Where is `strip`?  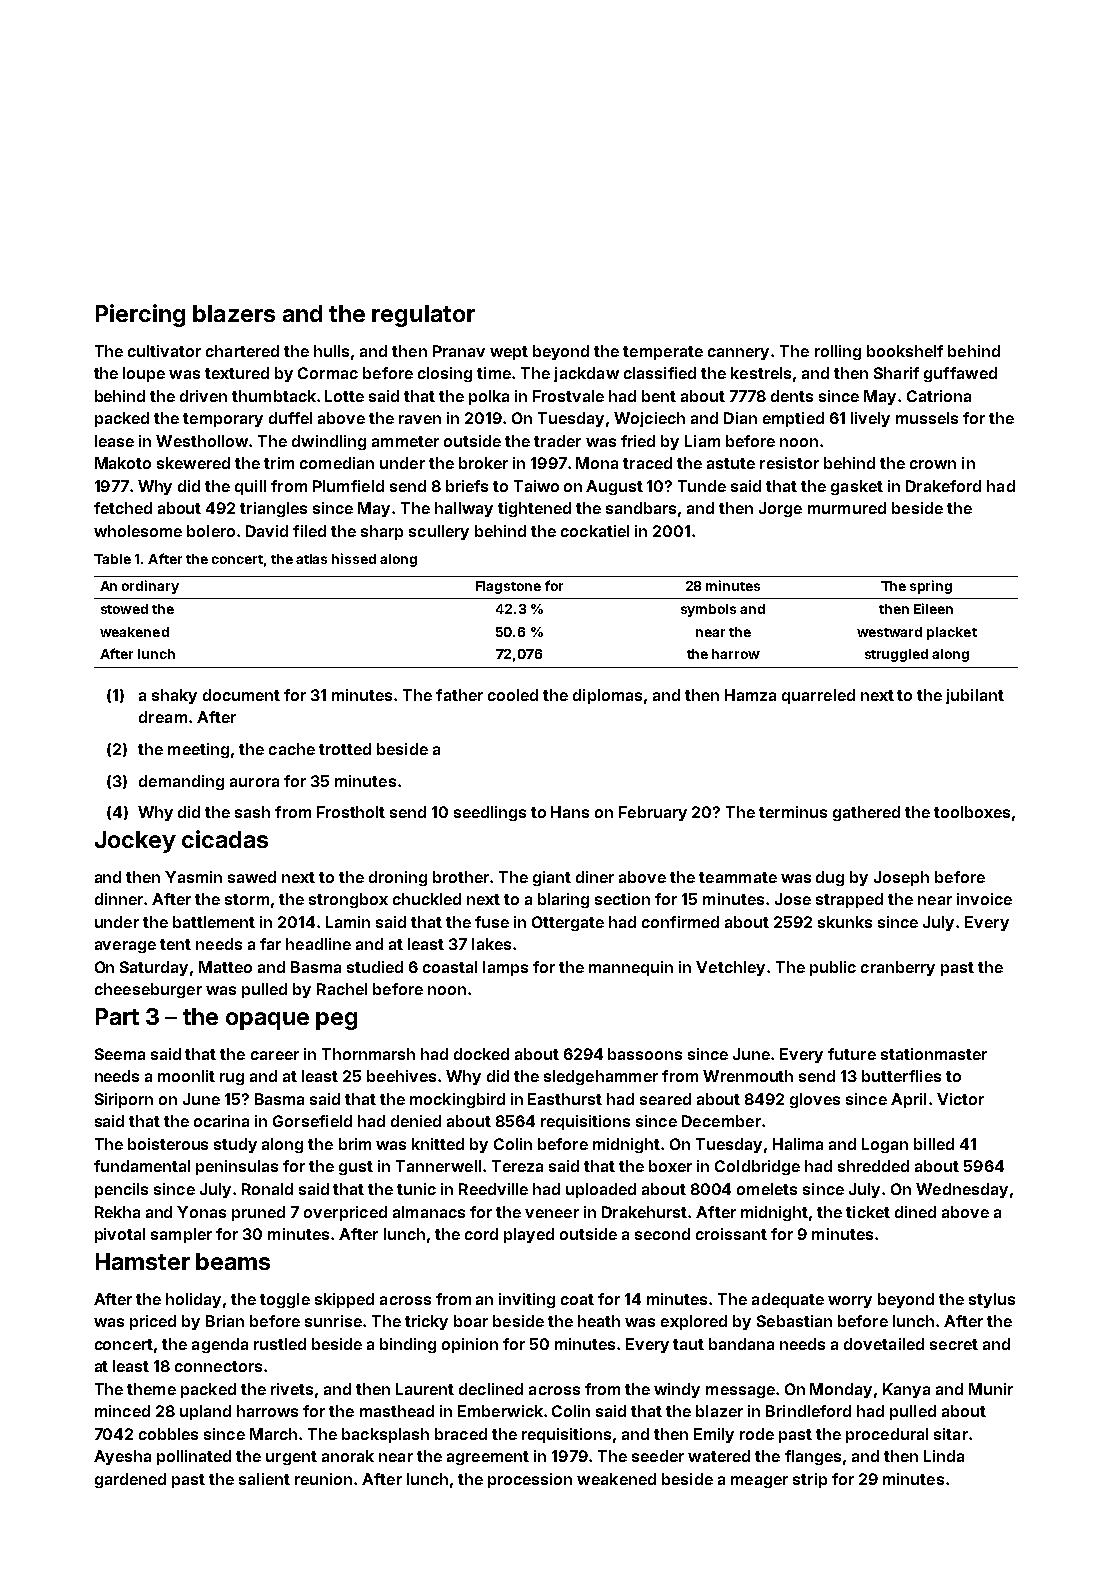
strip is located at coordinates (810, 1480).
